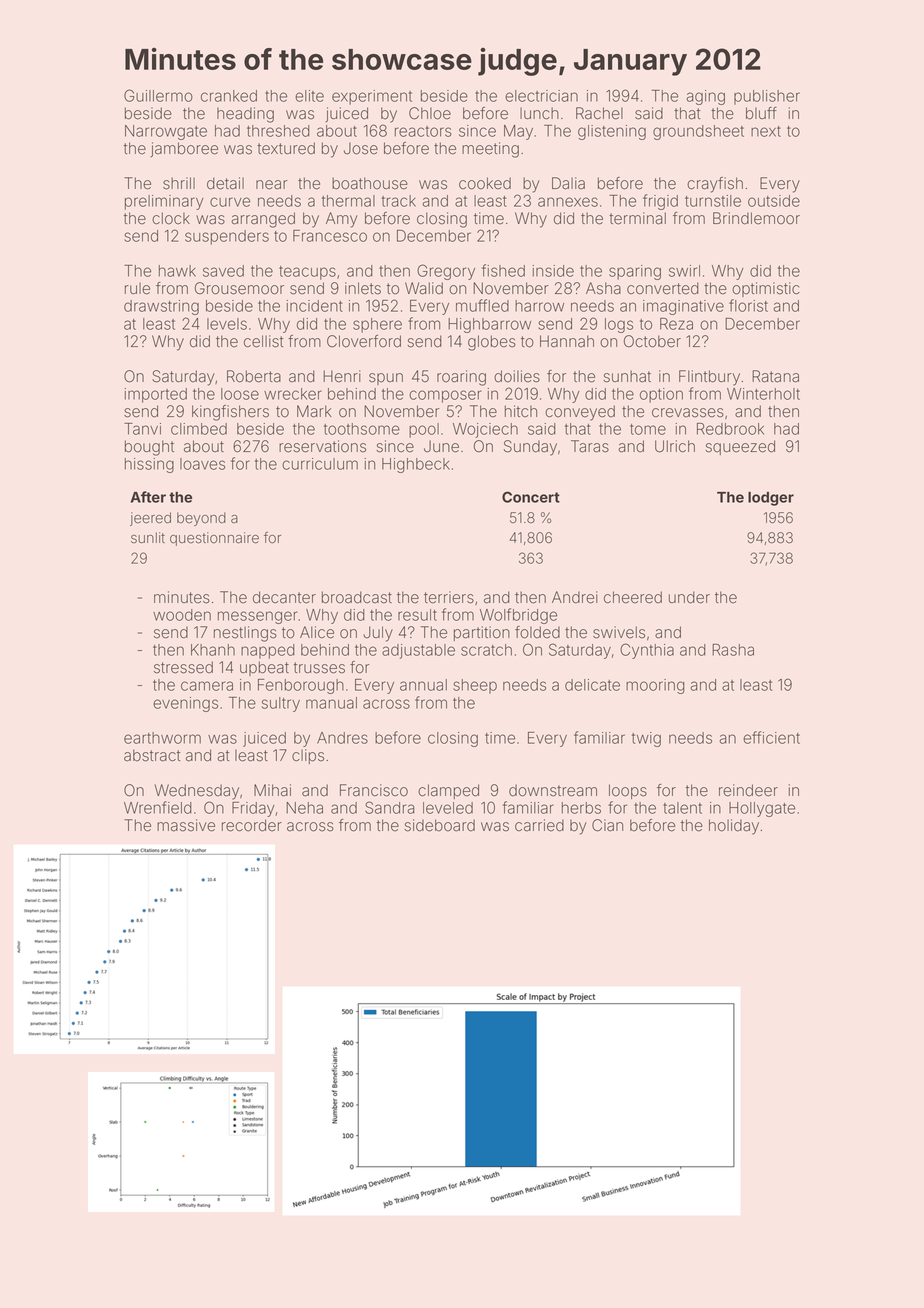  Describe the element at coordinates (158, 95) in the page. I see `Guillermo` at that location.
